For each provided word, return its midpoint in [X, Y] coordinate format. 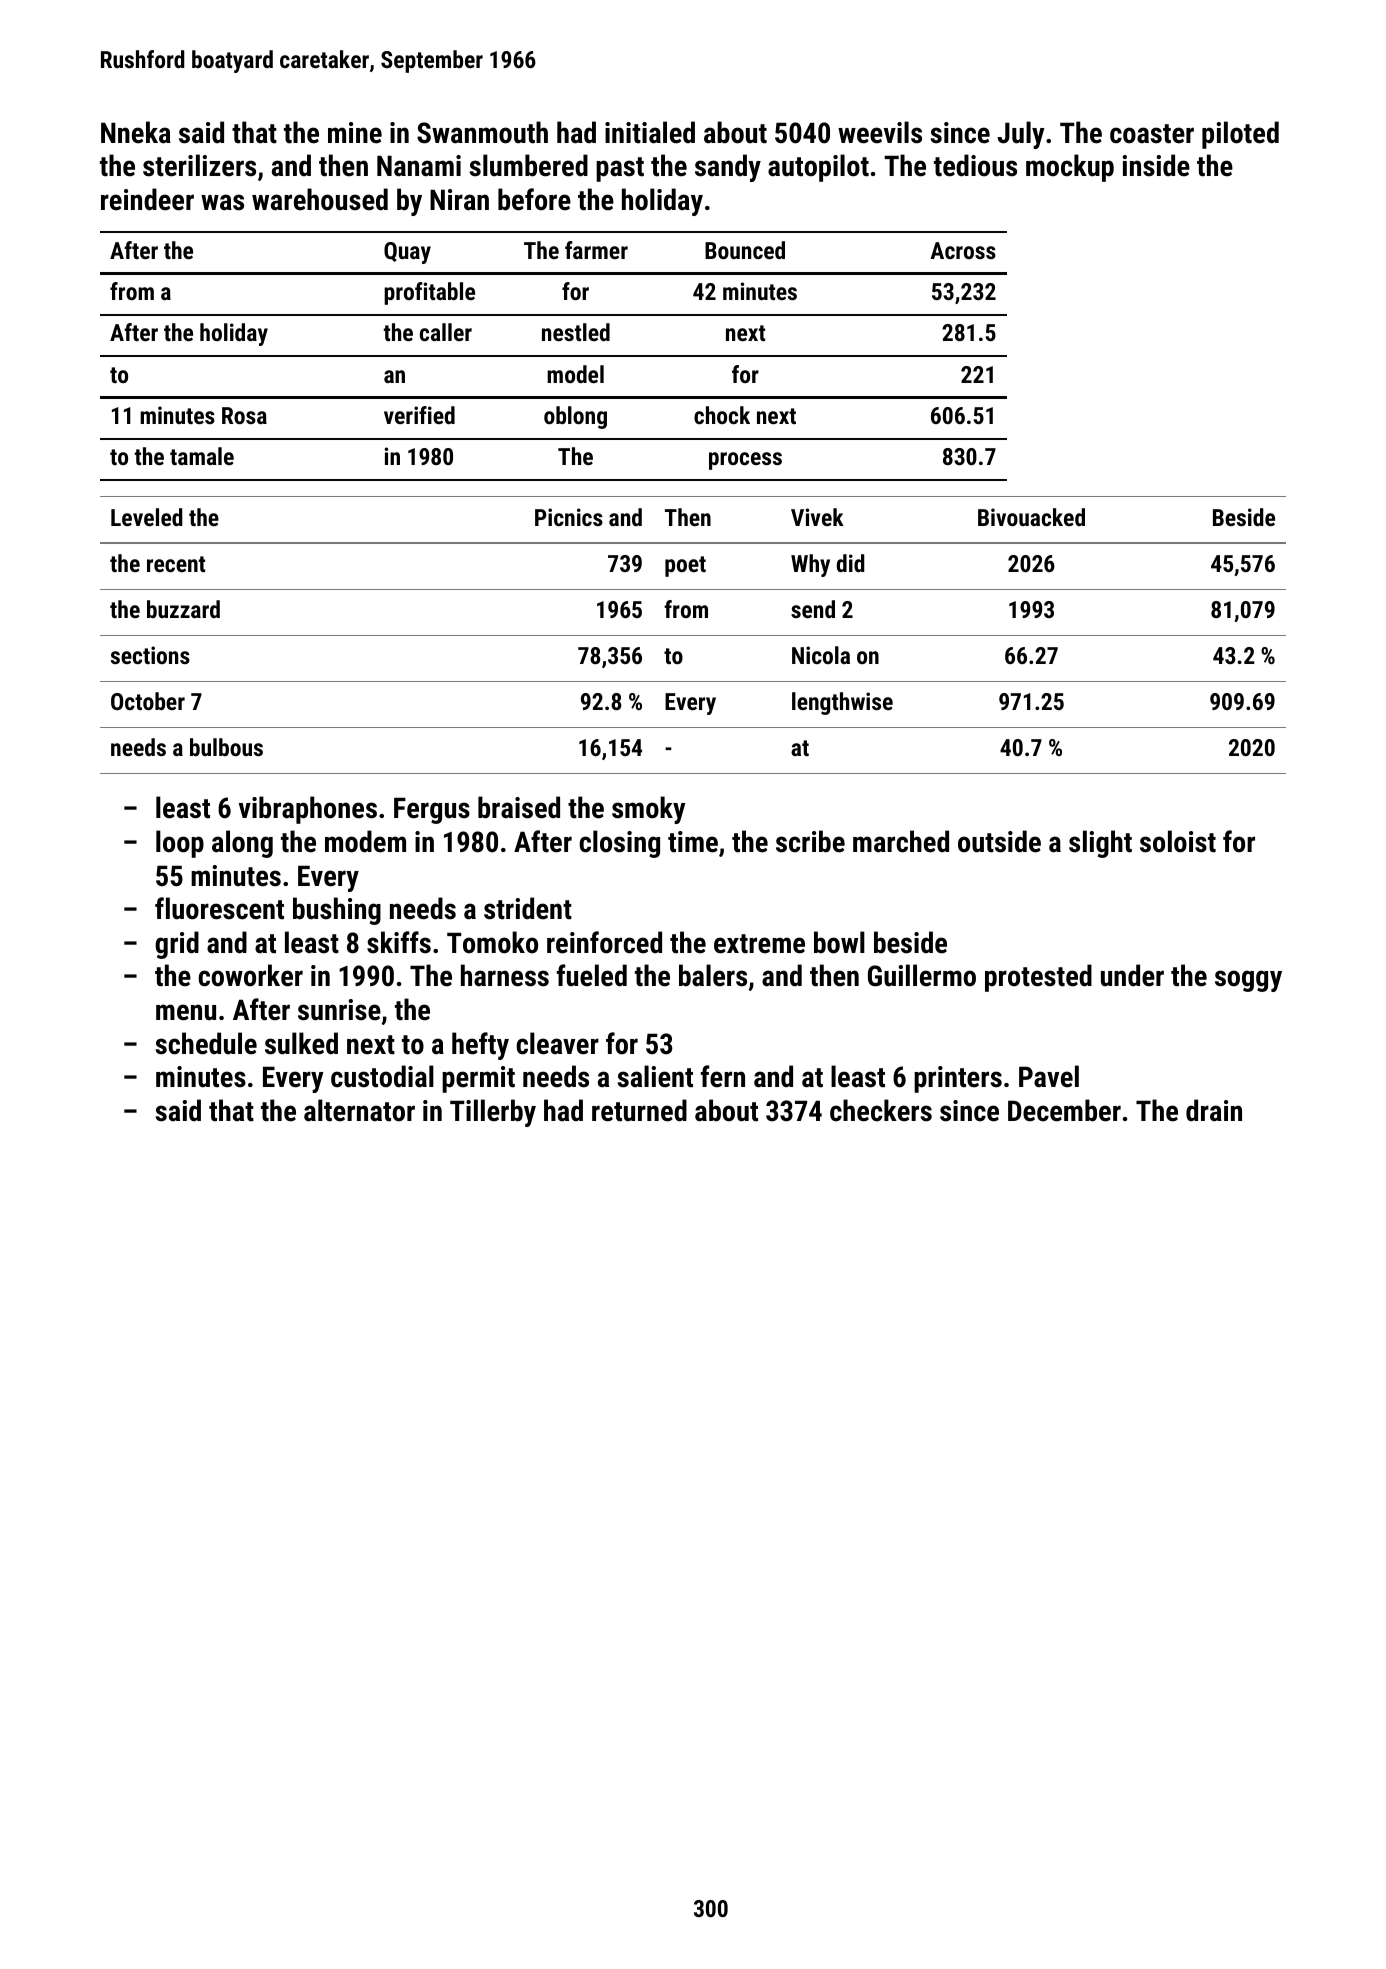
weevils [880, 132]
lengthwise [842, 703]
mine [355, 133]
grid [177, 945]
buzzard [183, 609]
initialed [650, 132]
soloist [1178, 841]
